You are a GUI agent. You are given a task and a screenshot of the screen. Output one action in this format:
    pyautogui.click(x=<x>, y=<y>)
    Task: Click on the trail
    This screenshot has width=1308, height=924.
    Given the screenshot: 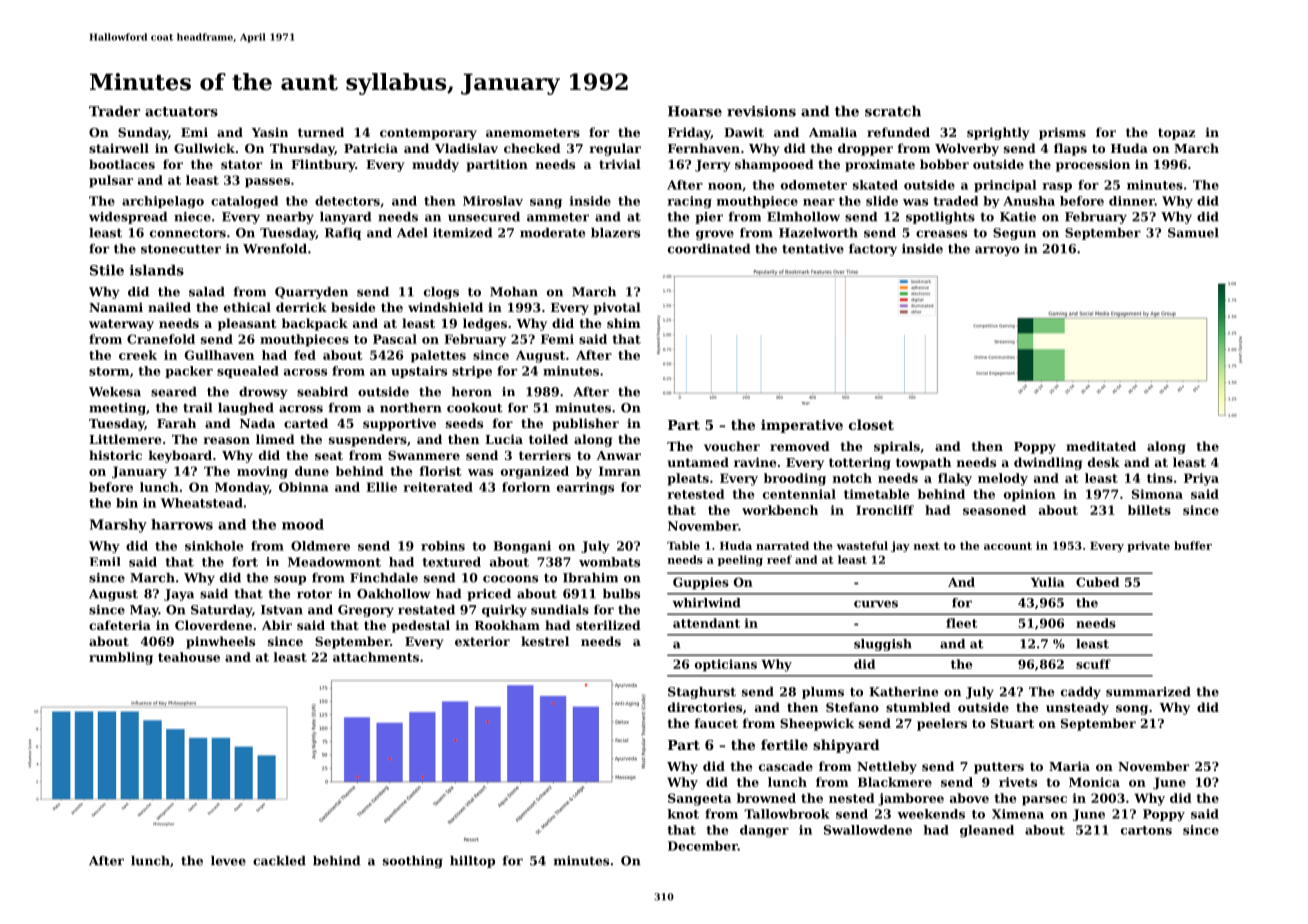 What is the action you would take?
    pyautogui.click(x=197, y=408)
